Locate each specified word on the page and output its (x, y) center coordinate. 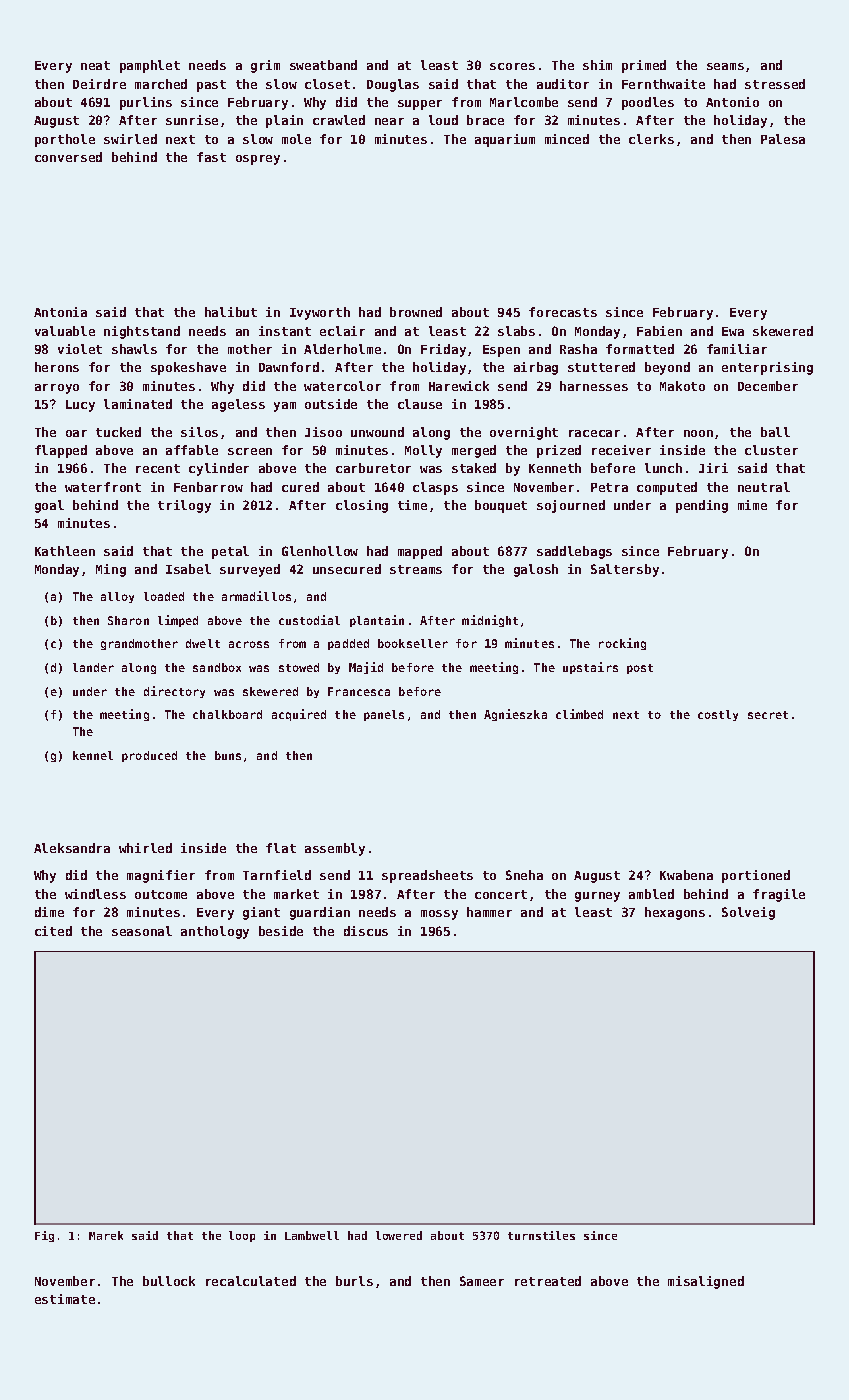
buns (228, 755)
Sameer (482, 1281)
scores (512, 66)
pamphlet (150, 66)
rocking (622, 644)
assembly (335, 849)
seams (725, 66)
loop (242, 1236)
